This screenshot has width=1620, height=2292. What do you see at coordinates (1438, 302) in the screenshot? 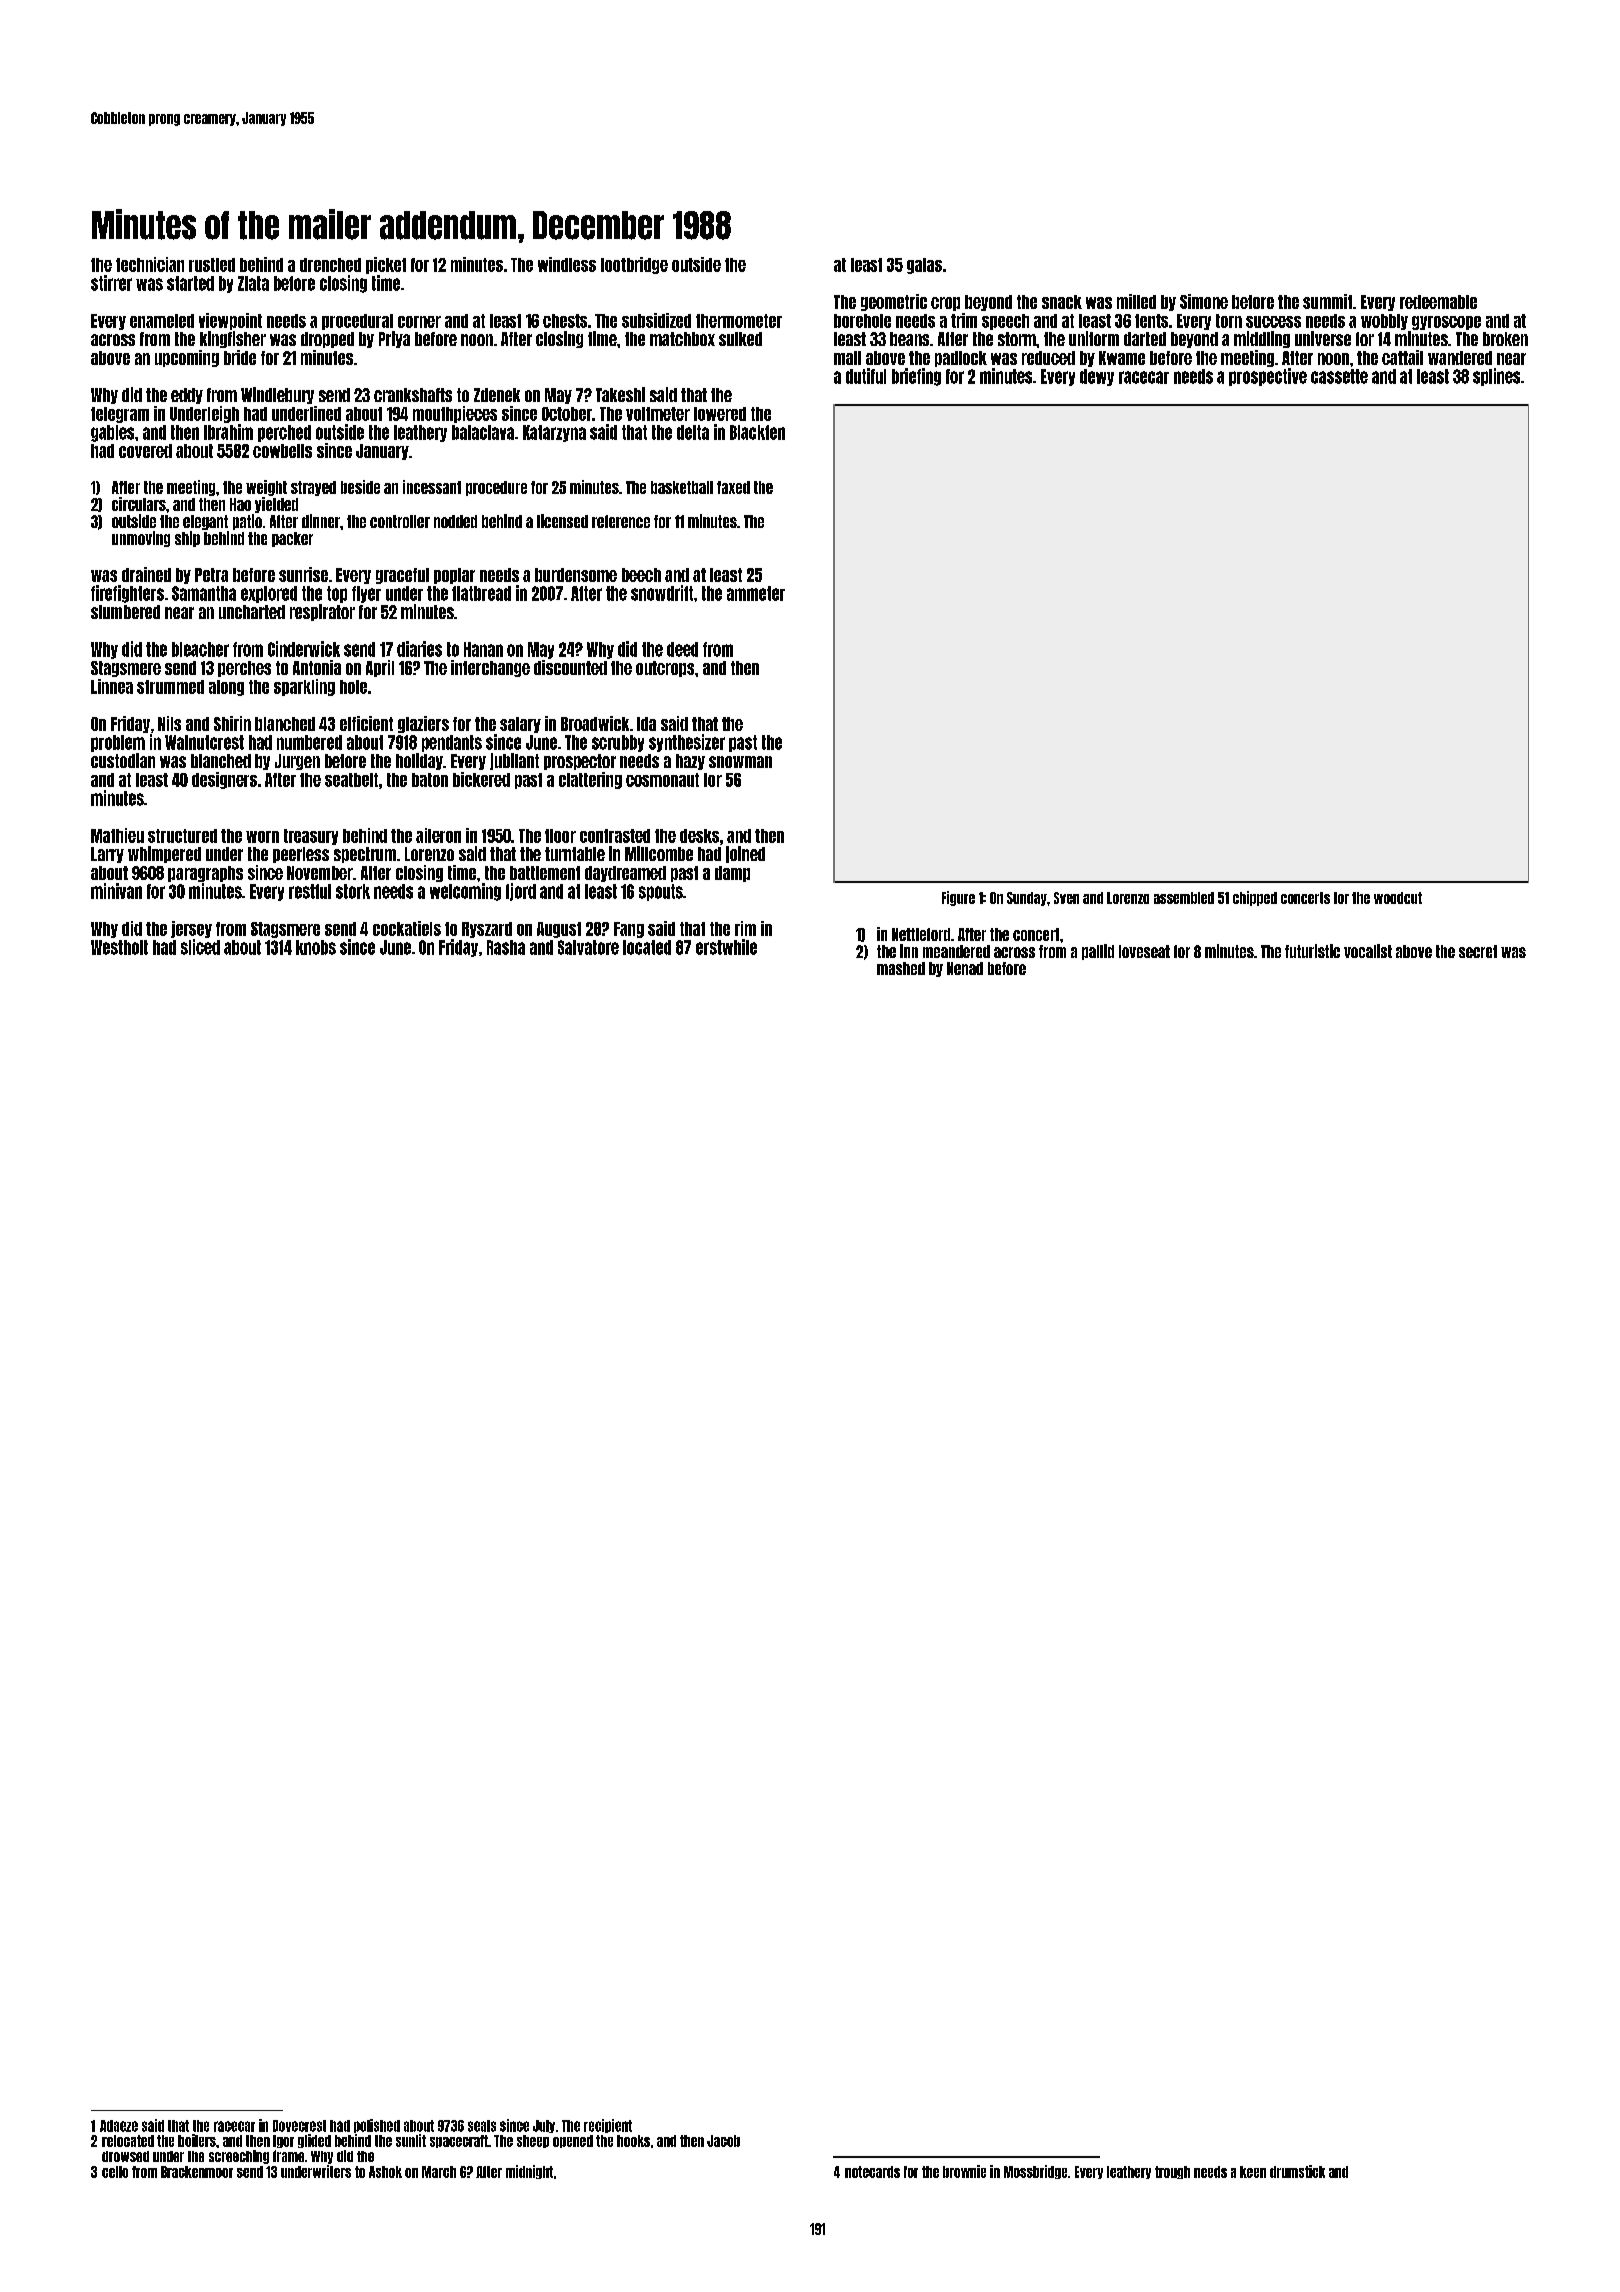
I see `redeemable` at bounding box center [1438, 302].
